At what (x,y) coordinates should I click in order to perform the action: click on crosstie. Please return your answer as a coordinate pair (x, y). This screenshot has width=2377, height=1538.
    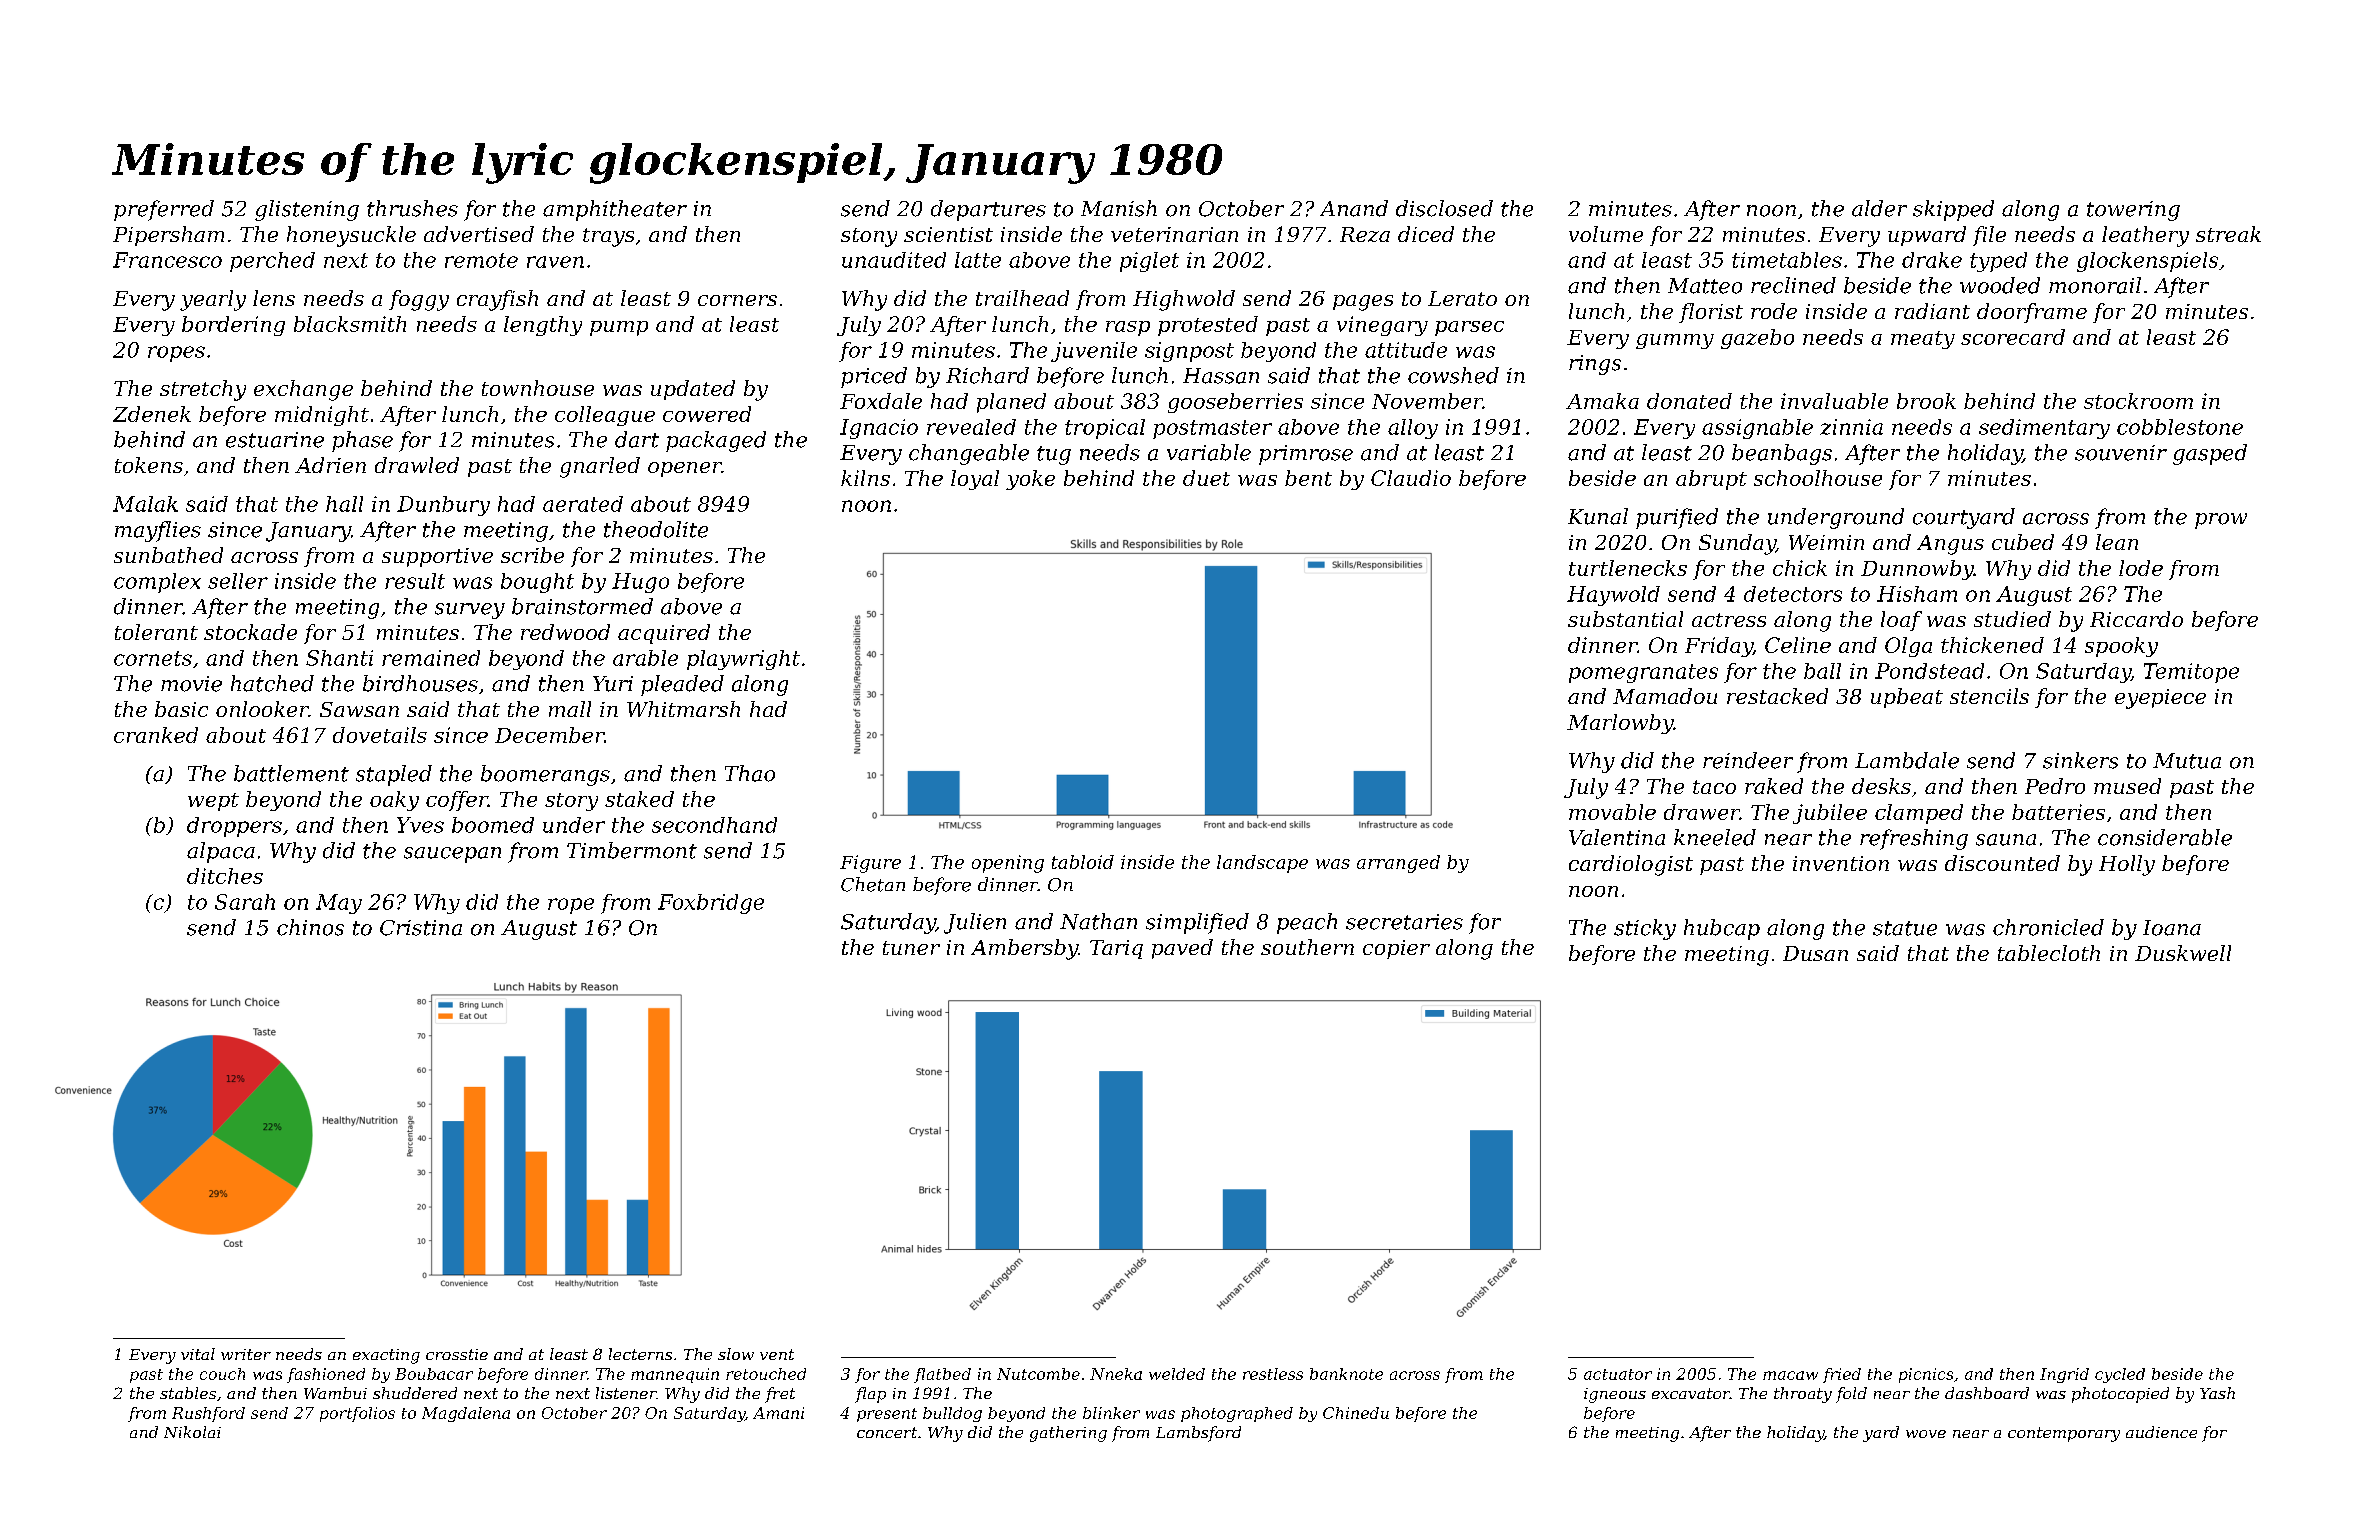
    Looking at the image, I should click on (457, 1354).
